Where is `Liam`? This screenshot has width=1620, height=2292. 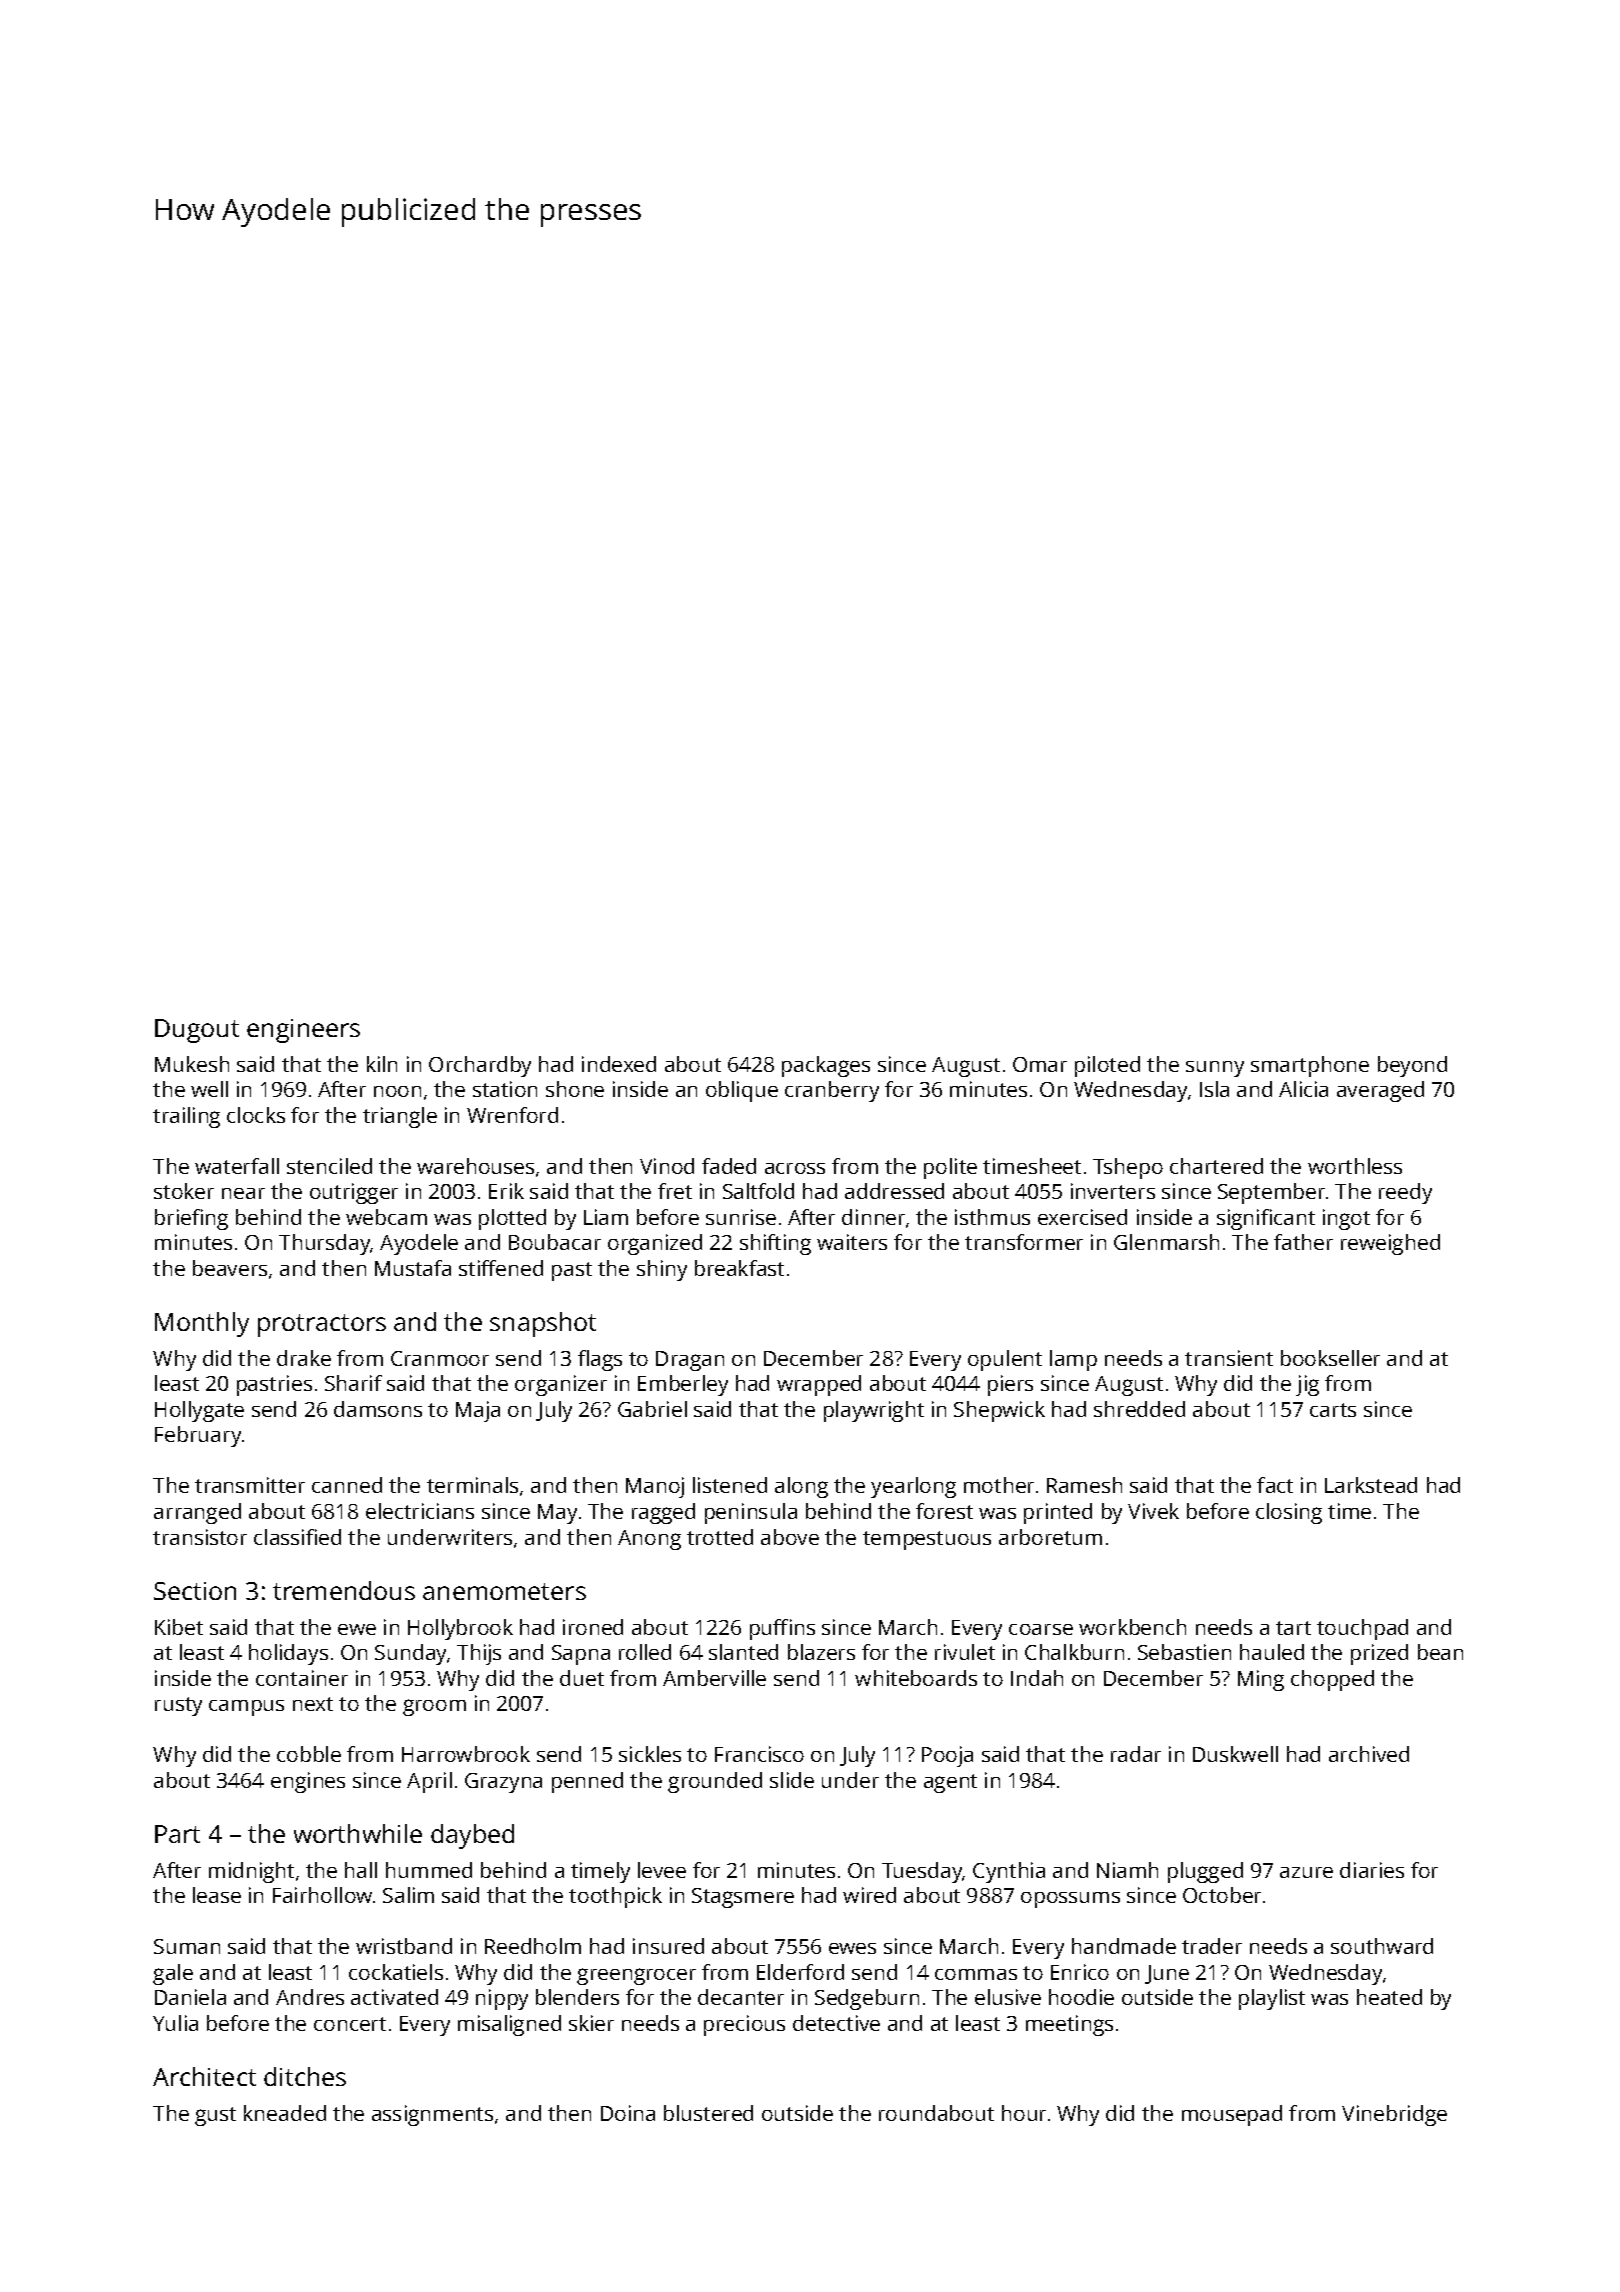
Liam is located at coordinates (606, 1217).
